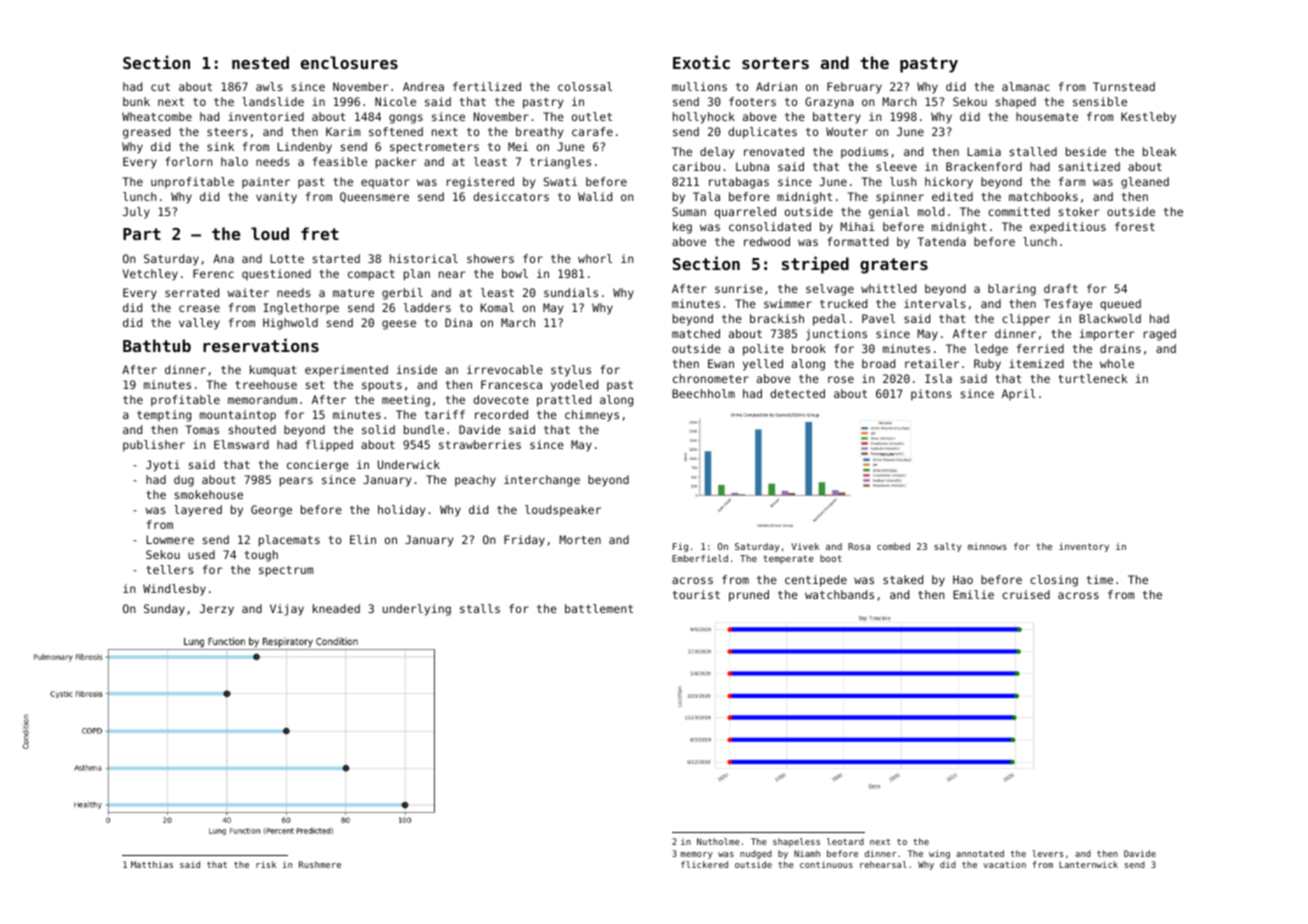 This page has height=924, width=1308. I want to click on almanac, so click(1026, 86).
